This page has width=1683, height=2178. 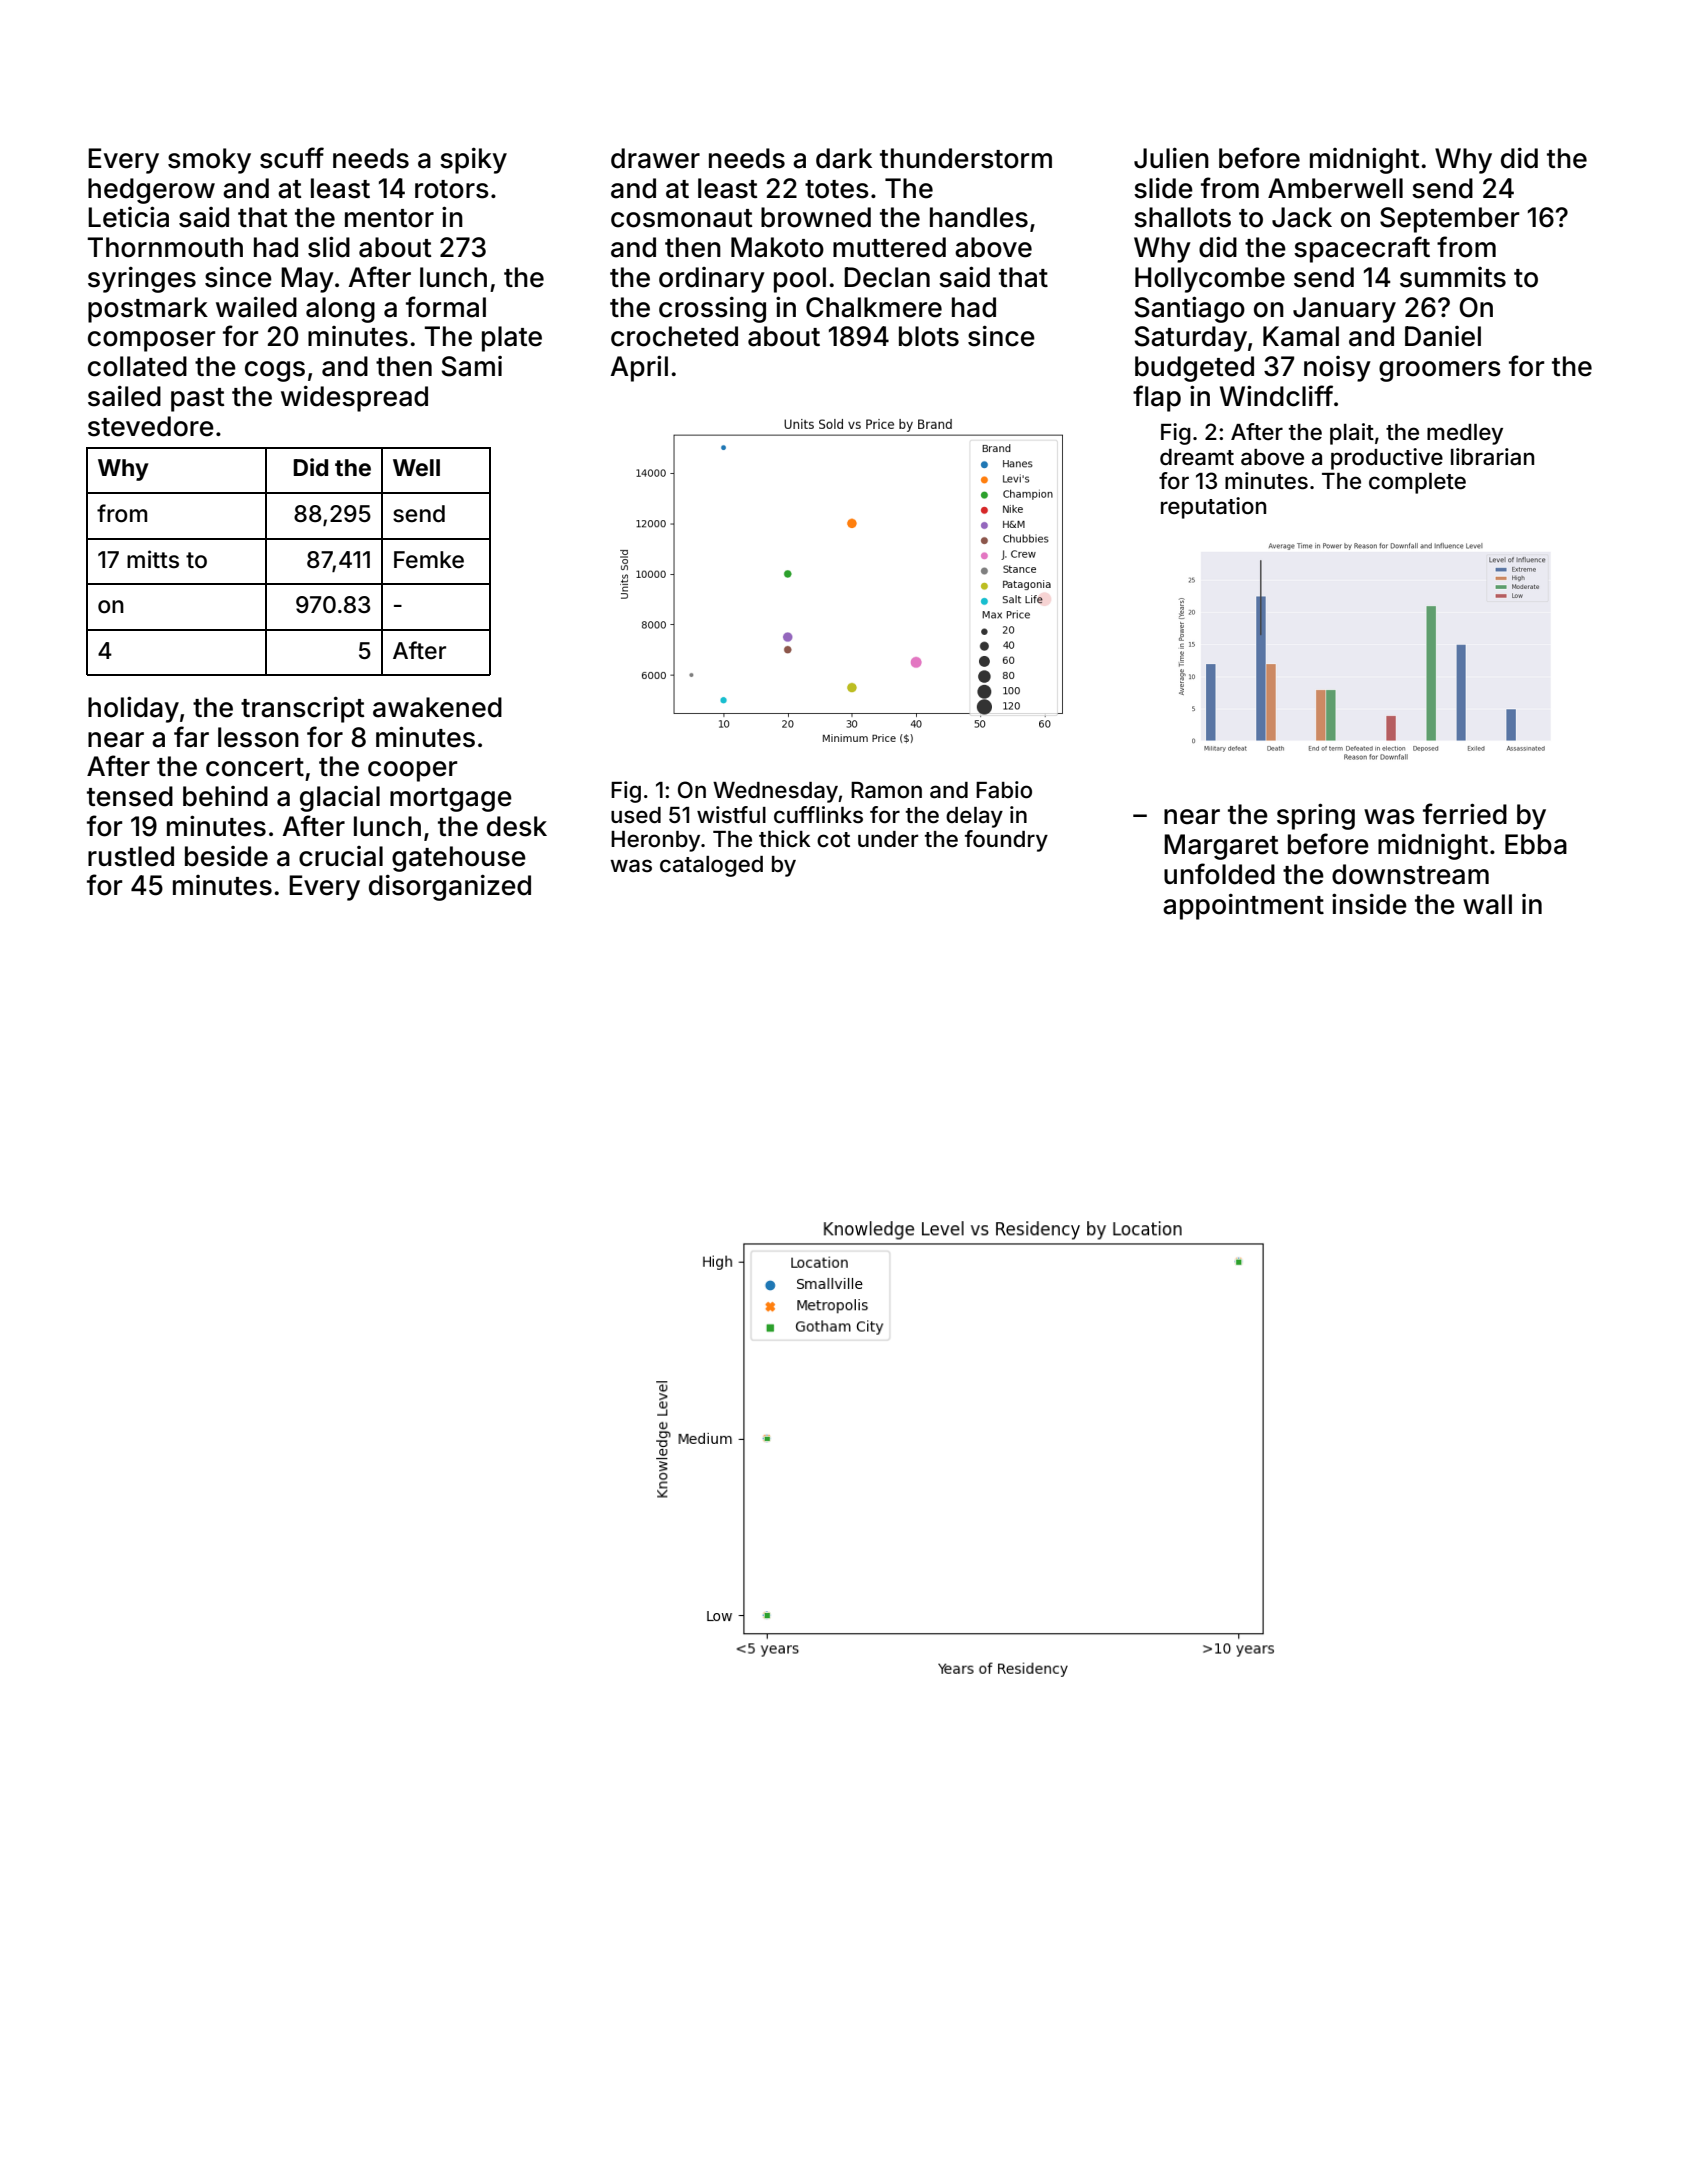 What do you see at coordinates (1302, 217) in the page?
I see `Jack` at bounding box center [1302, 217].
